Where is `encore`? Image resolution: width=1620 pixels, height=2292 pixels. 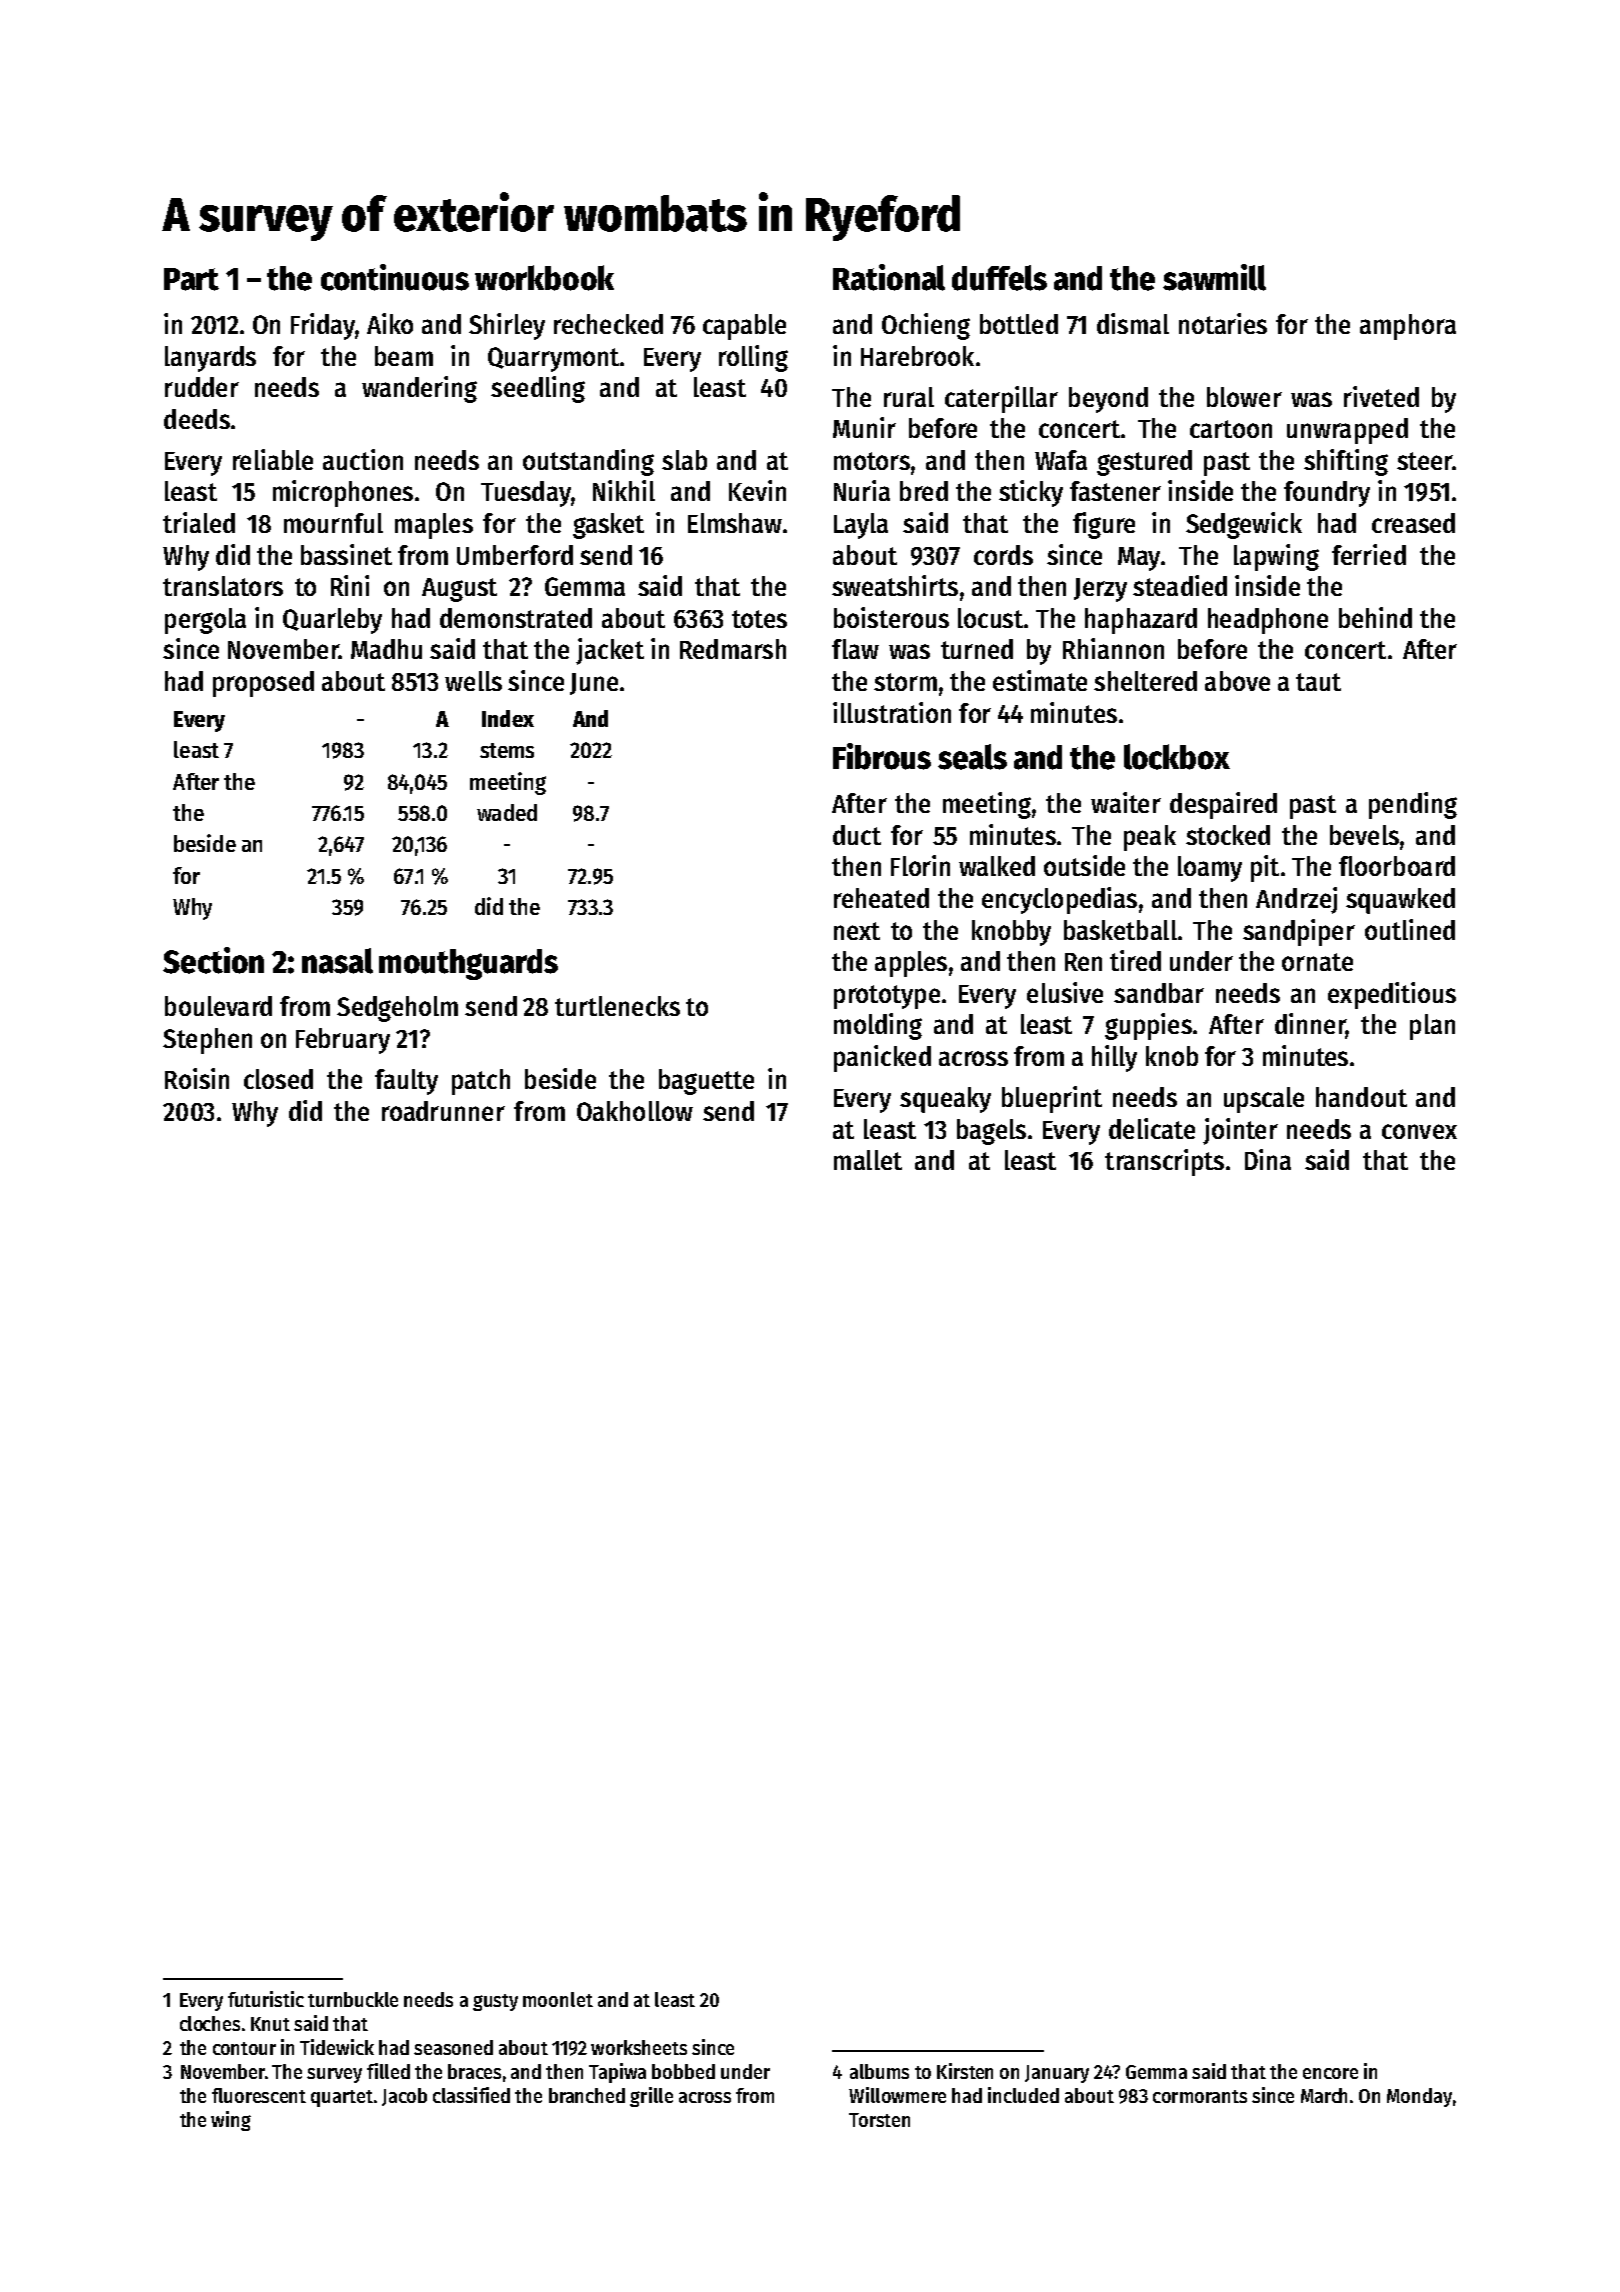
encore is located at coordinates (1330, 2073).
